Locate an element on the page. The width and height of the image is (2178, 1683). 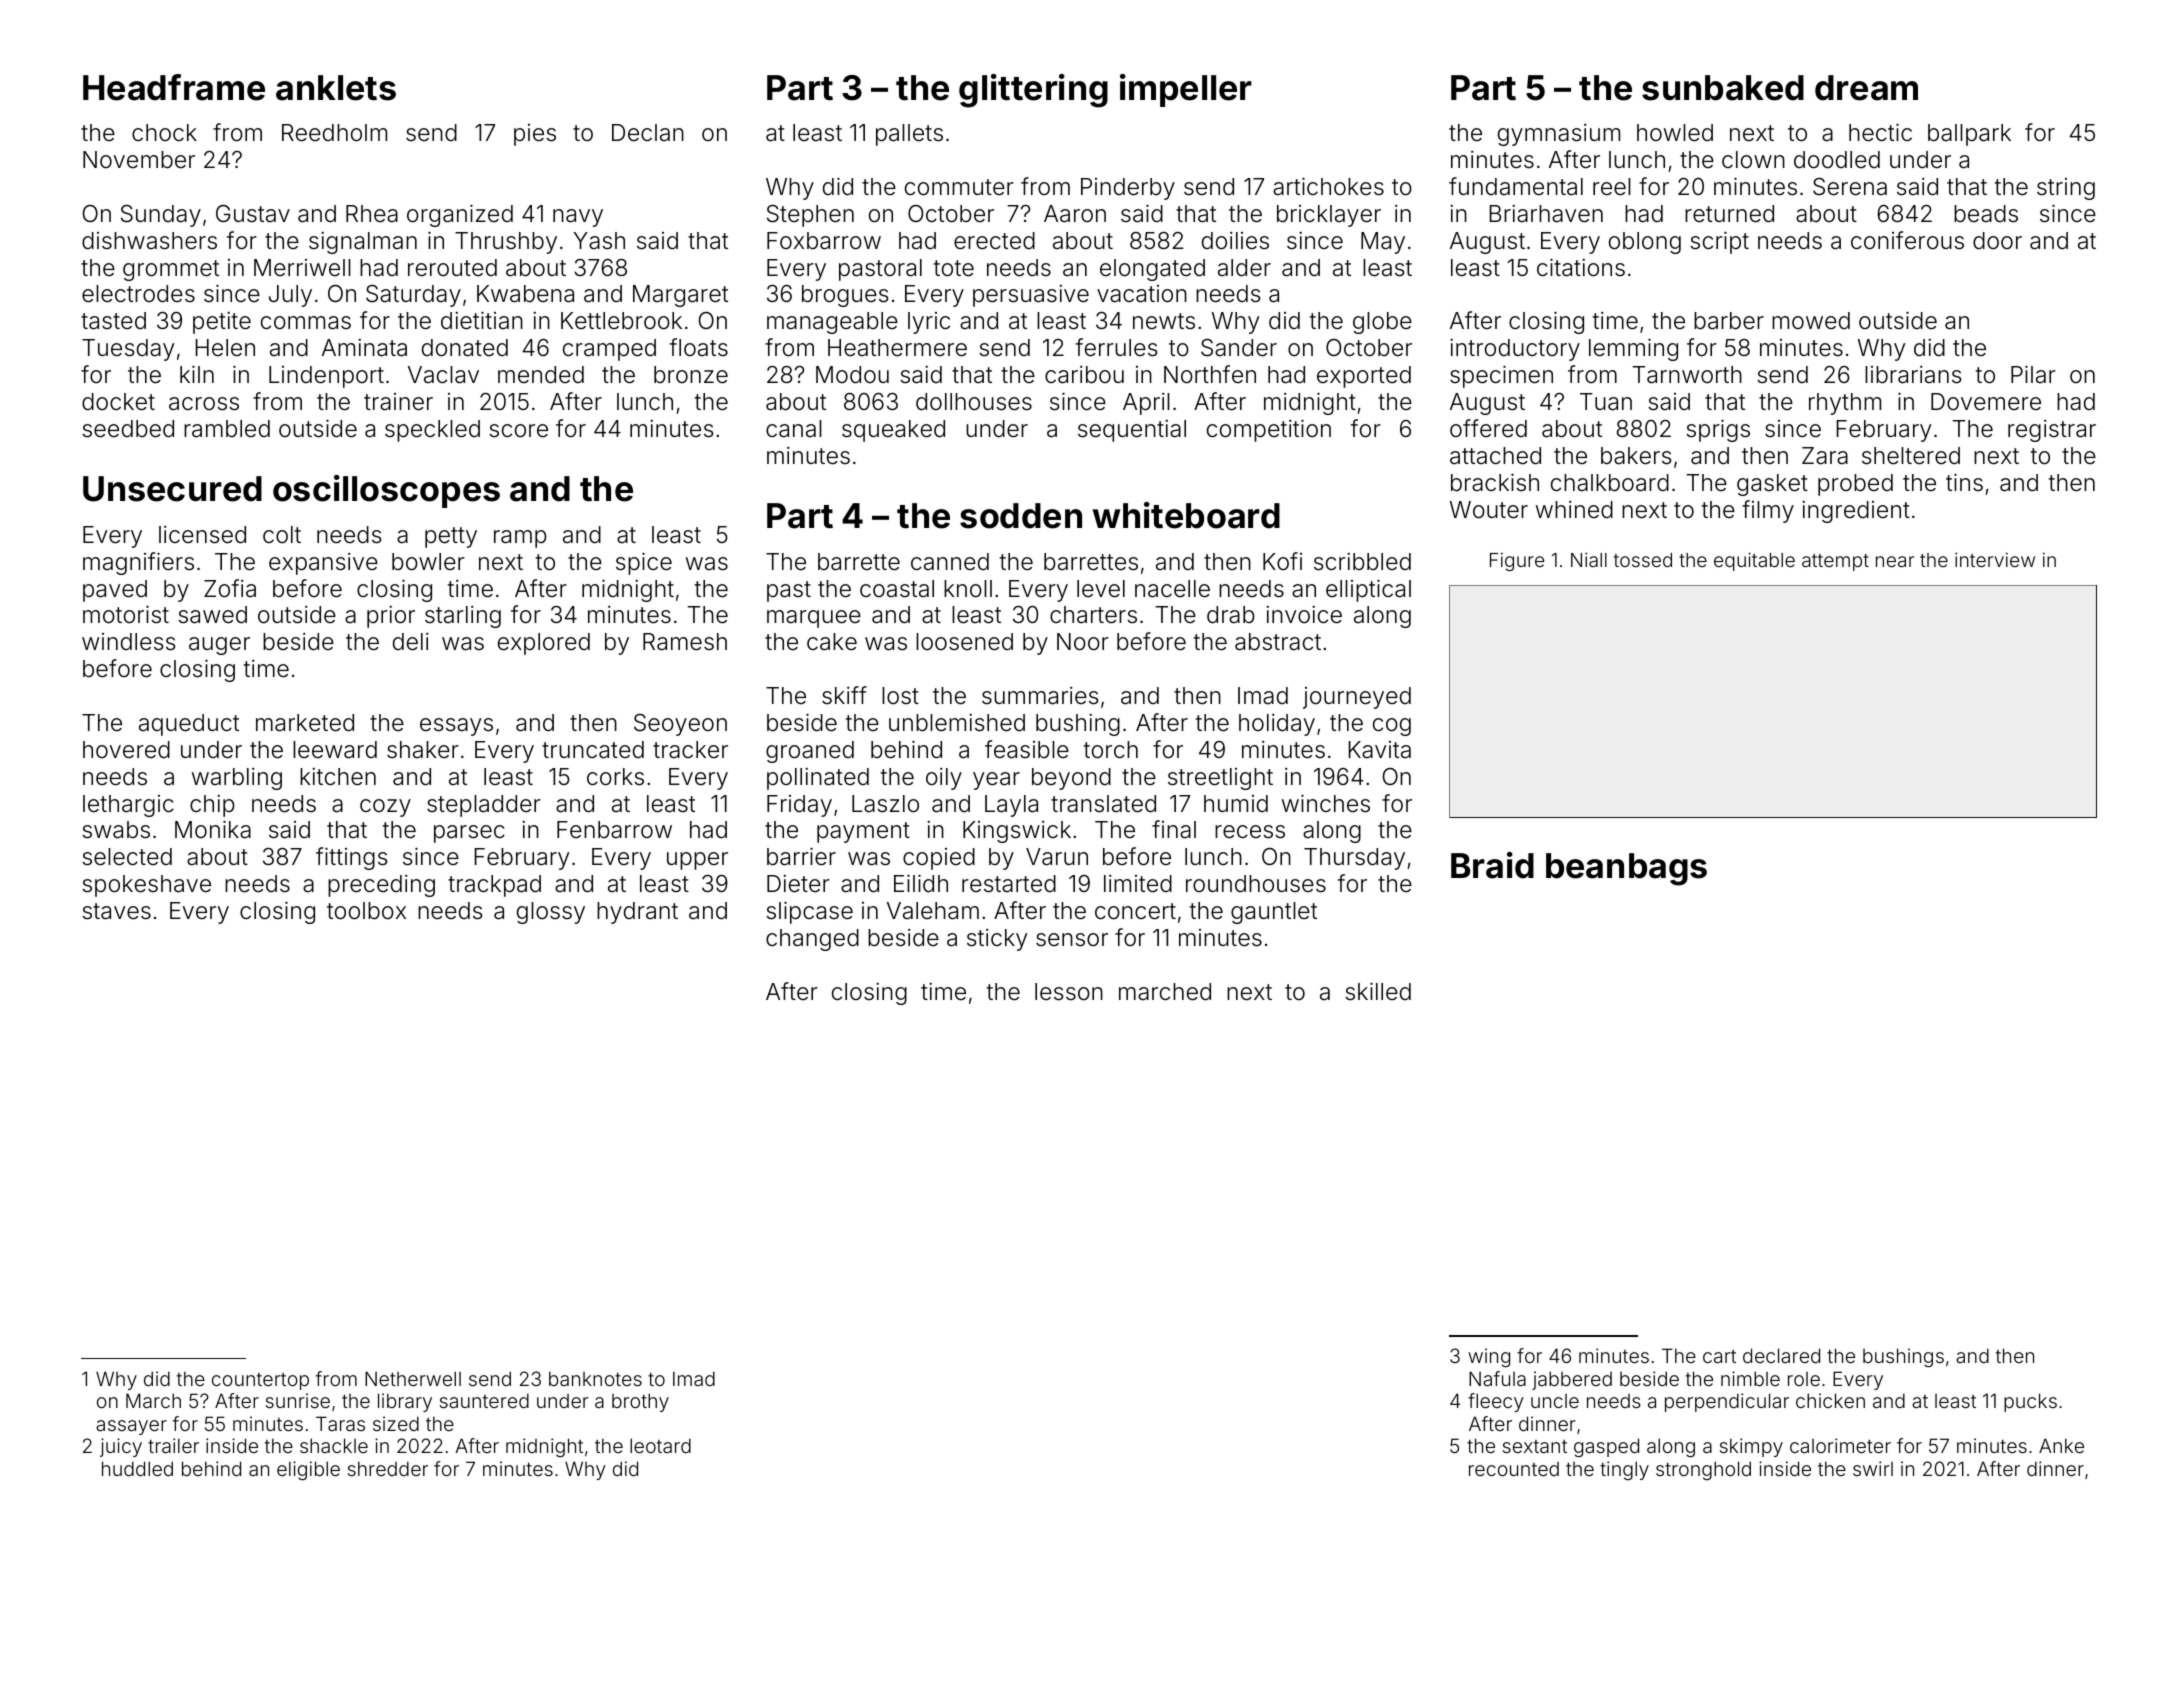
ballpark is located at coordinates (1969, 135).
